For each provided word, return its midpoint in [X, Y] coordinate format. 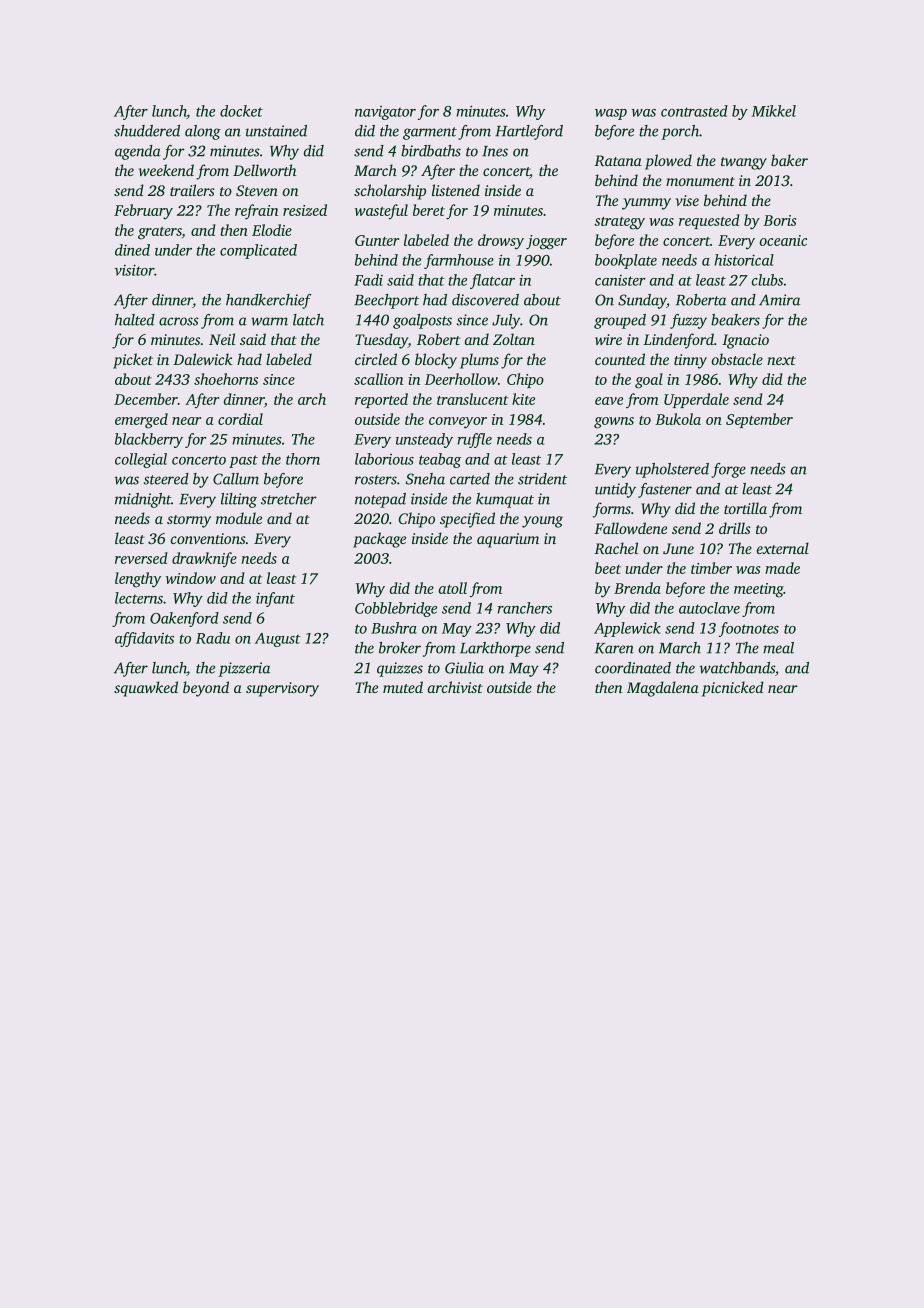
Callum [236, 479]
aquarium [508, 540]
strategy [619, 223]
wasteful [381, 212]
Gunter [377, 240]
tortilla [745, 508]
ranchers [524, 608]
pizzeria [244, 669]
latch [308, 320]
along [203, 132]
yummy [646, 204]
